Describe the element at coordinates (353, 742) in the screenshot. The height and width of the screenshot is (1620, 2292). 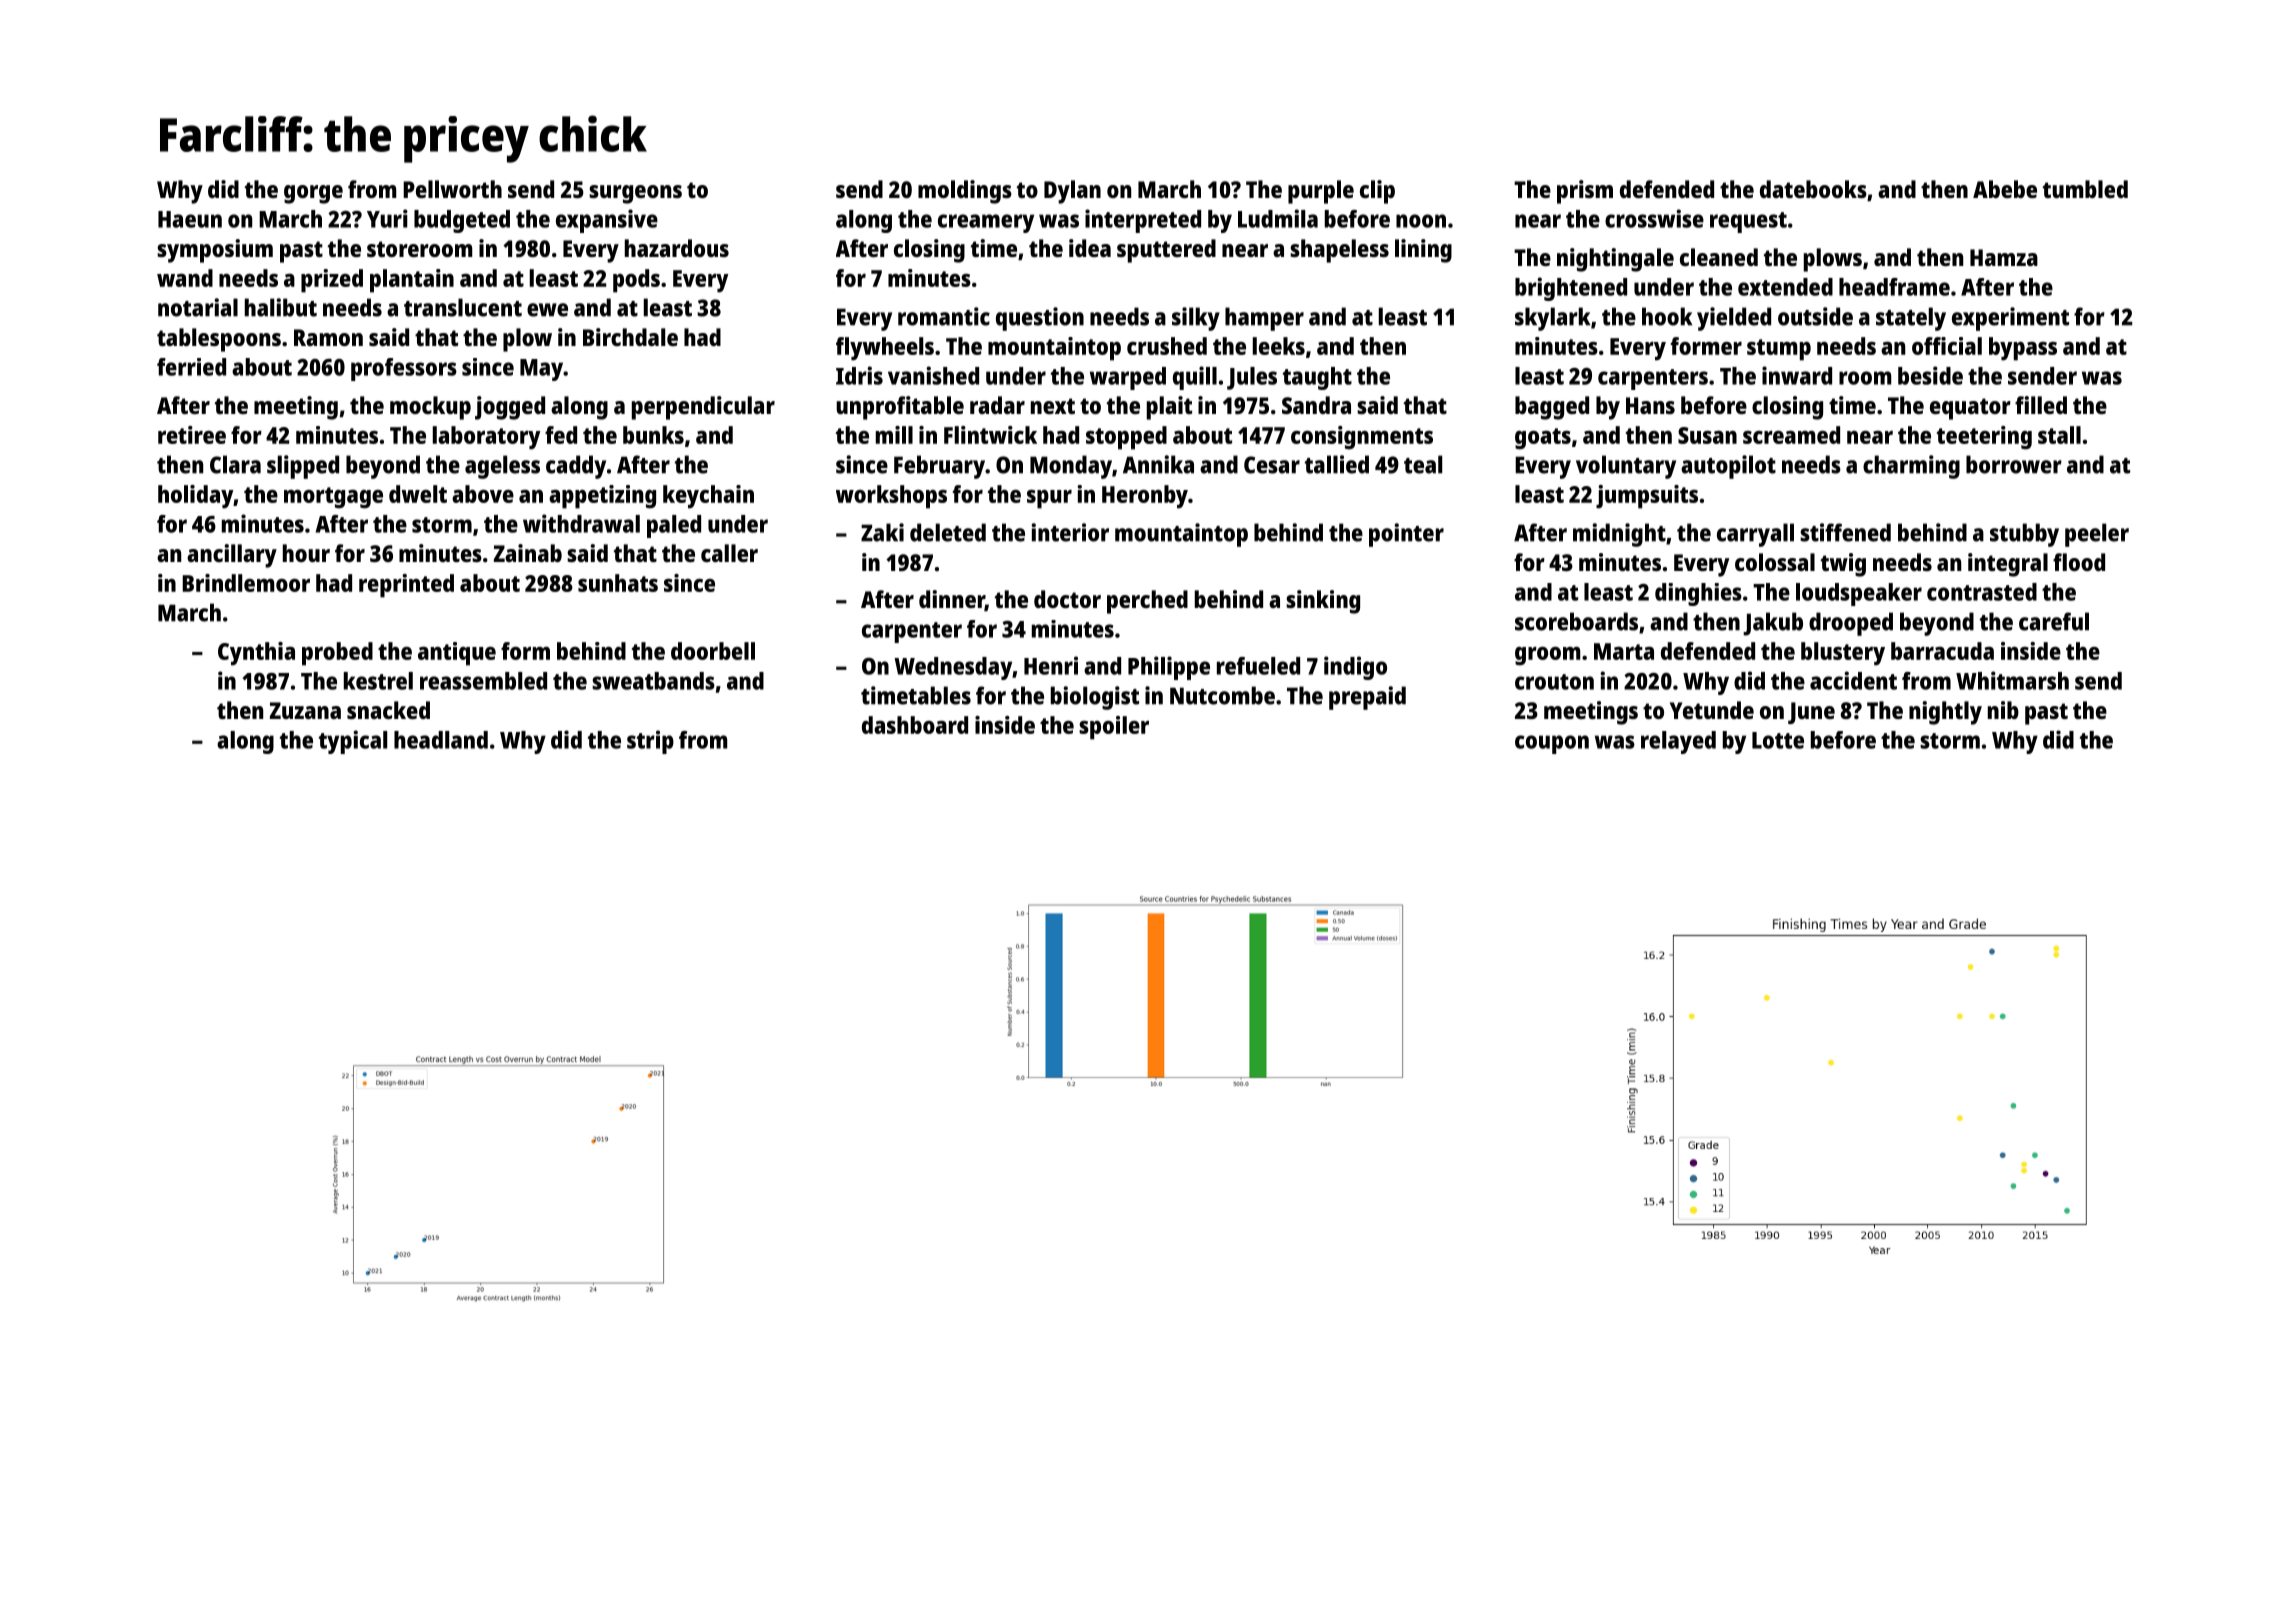
I see `typical` at that location.
